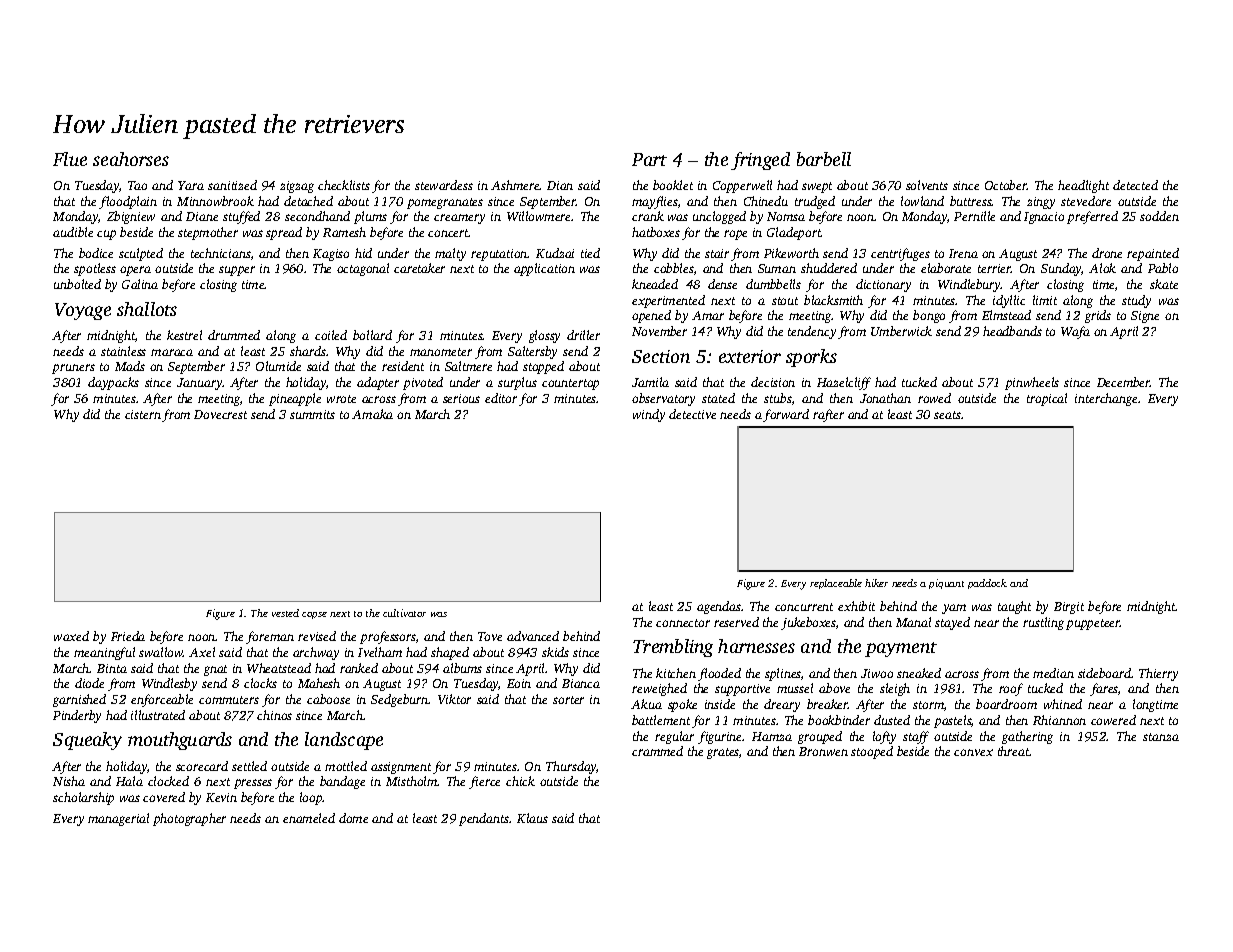 The image size is (1233, 952). I want to click on pruners, so click(73, 369).
